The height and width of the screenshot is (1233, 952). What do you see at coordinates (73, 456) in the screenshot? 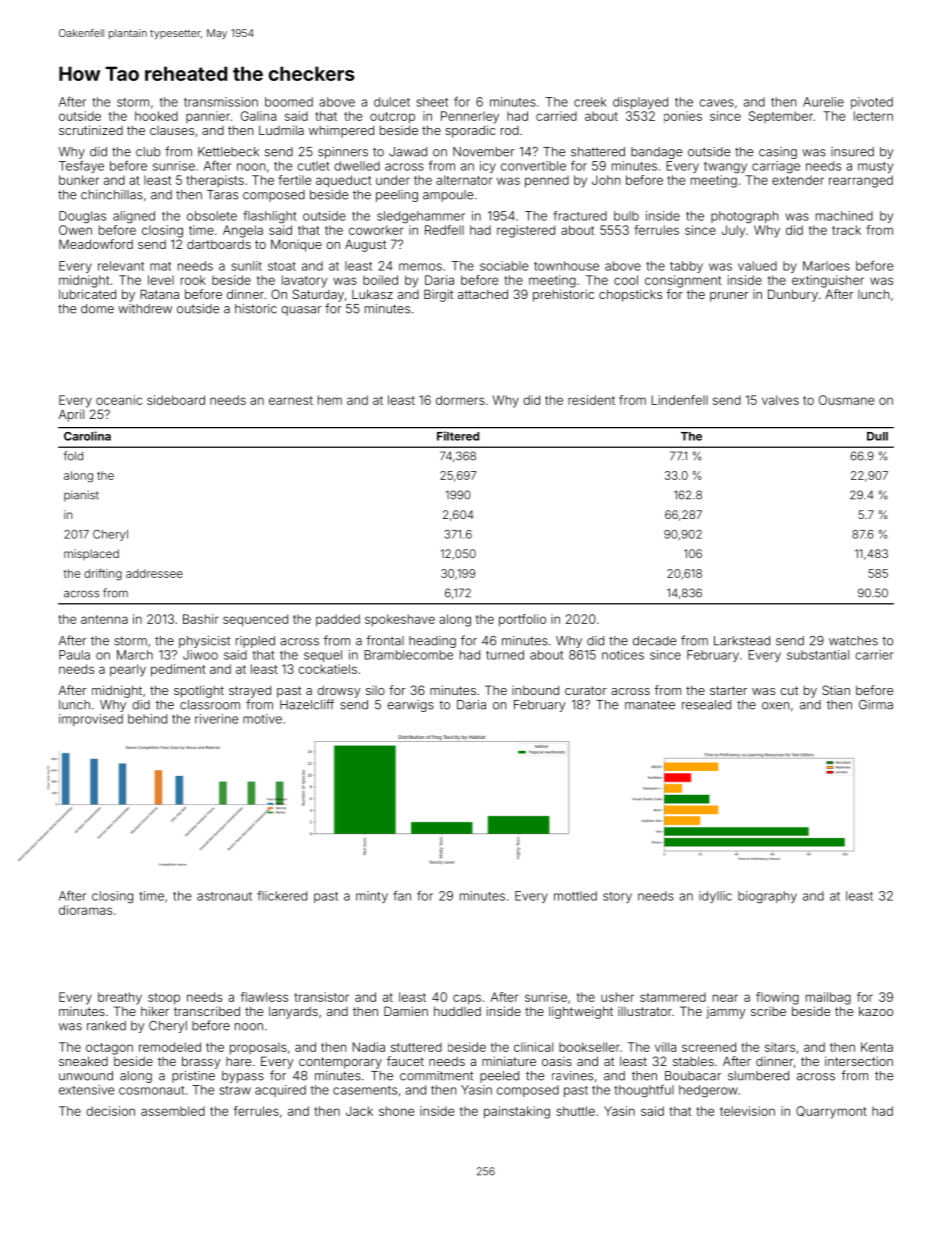
I see `fold` at bounding box center [73, 456].
